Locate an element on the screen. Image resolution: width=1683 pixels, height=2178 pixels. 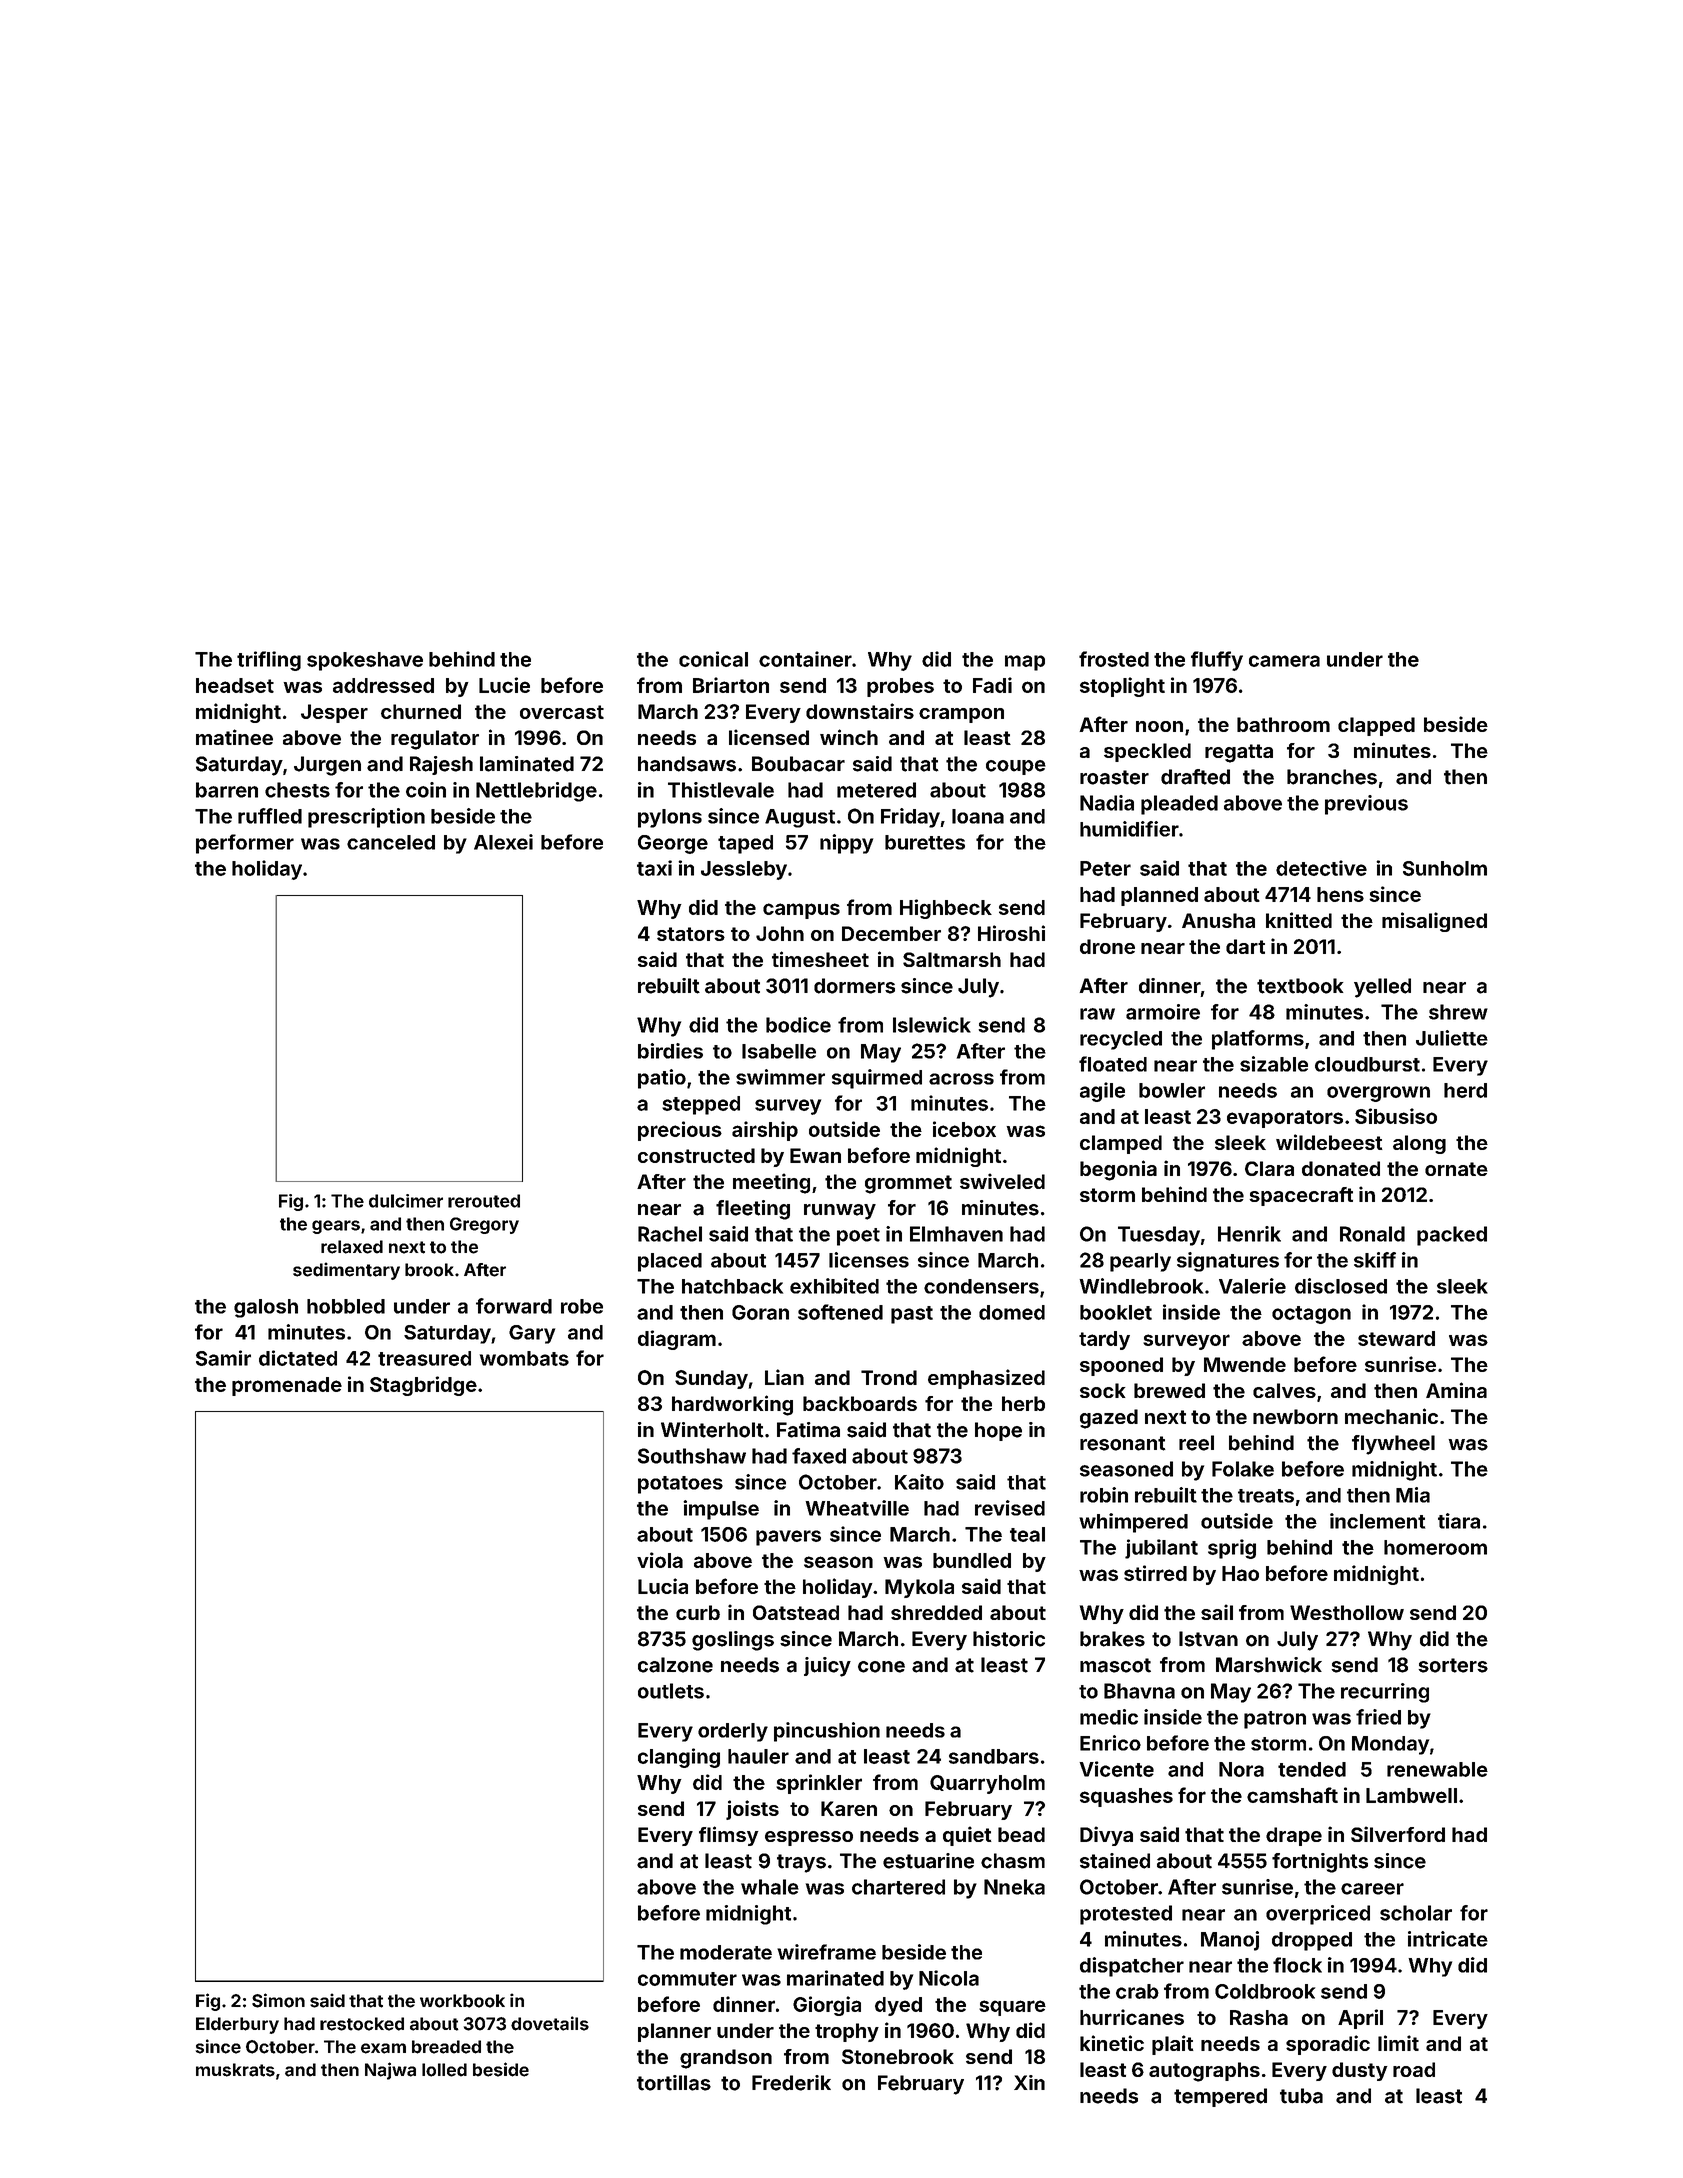
addressed is located at coordinates (383, 685).
